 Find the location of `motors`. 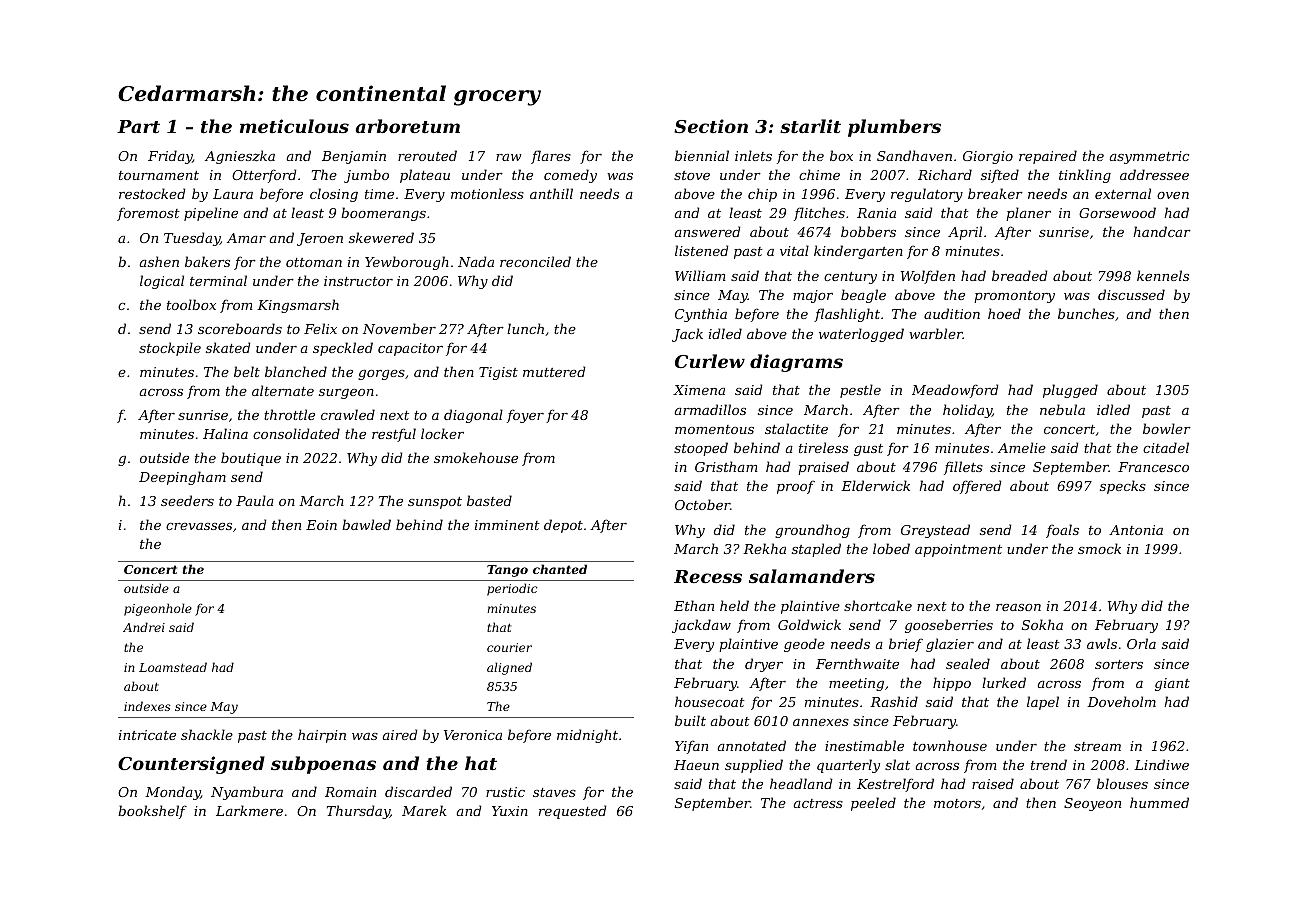

motors is located at coordinates (957, 803).
